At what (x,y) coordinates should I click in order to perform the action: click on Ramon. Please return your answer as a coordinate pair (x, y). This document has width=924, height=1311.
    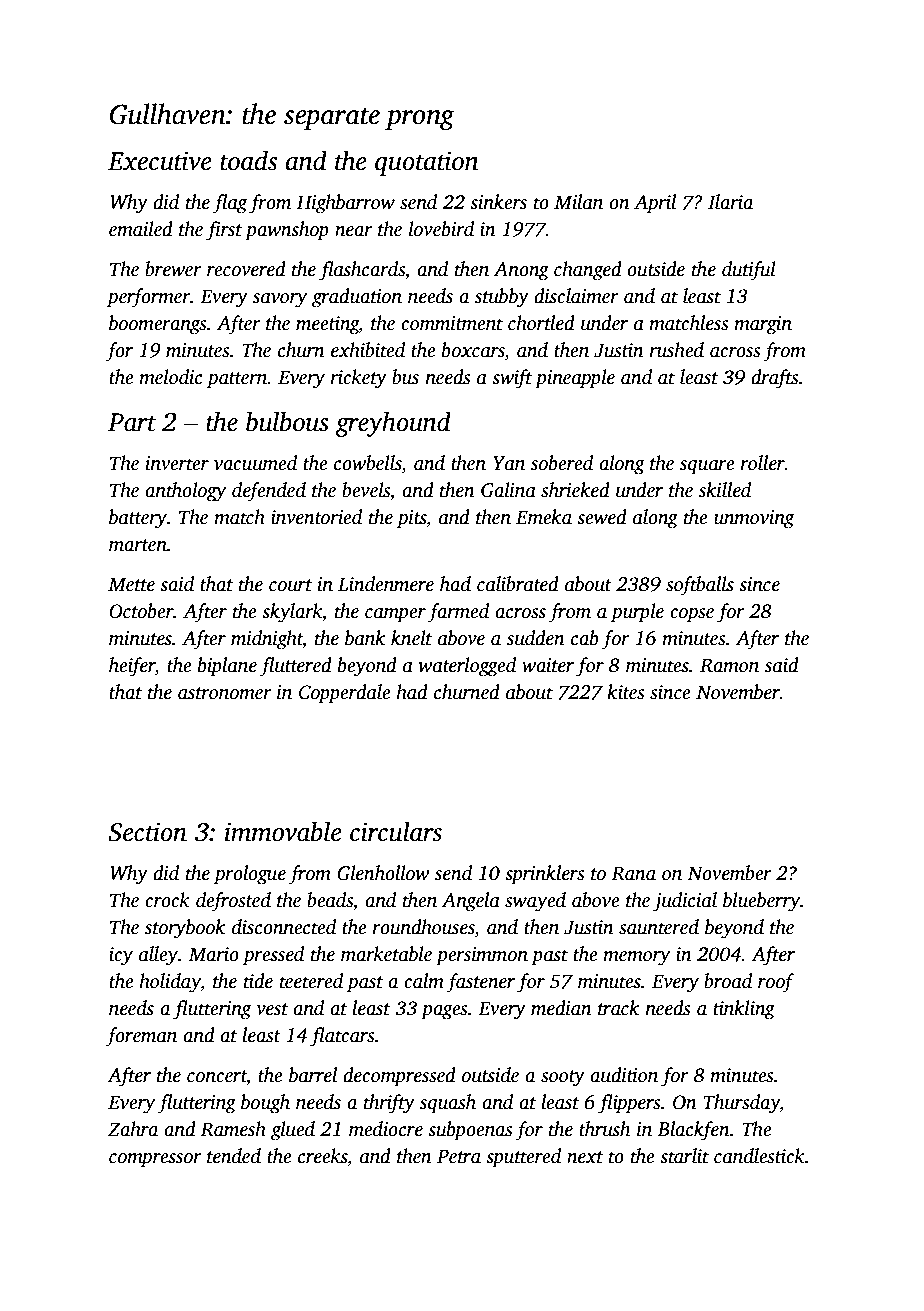
    Looking at the image, I should click on (729, 665).
